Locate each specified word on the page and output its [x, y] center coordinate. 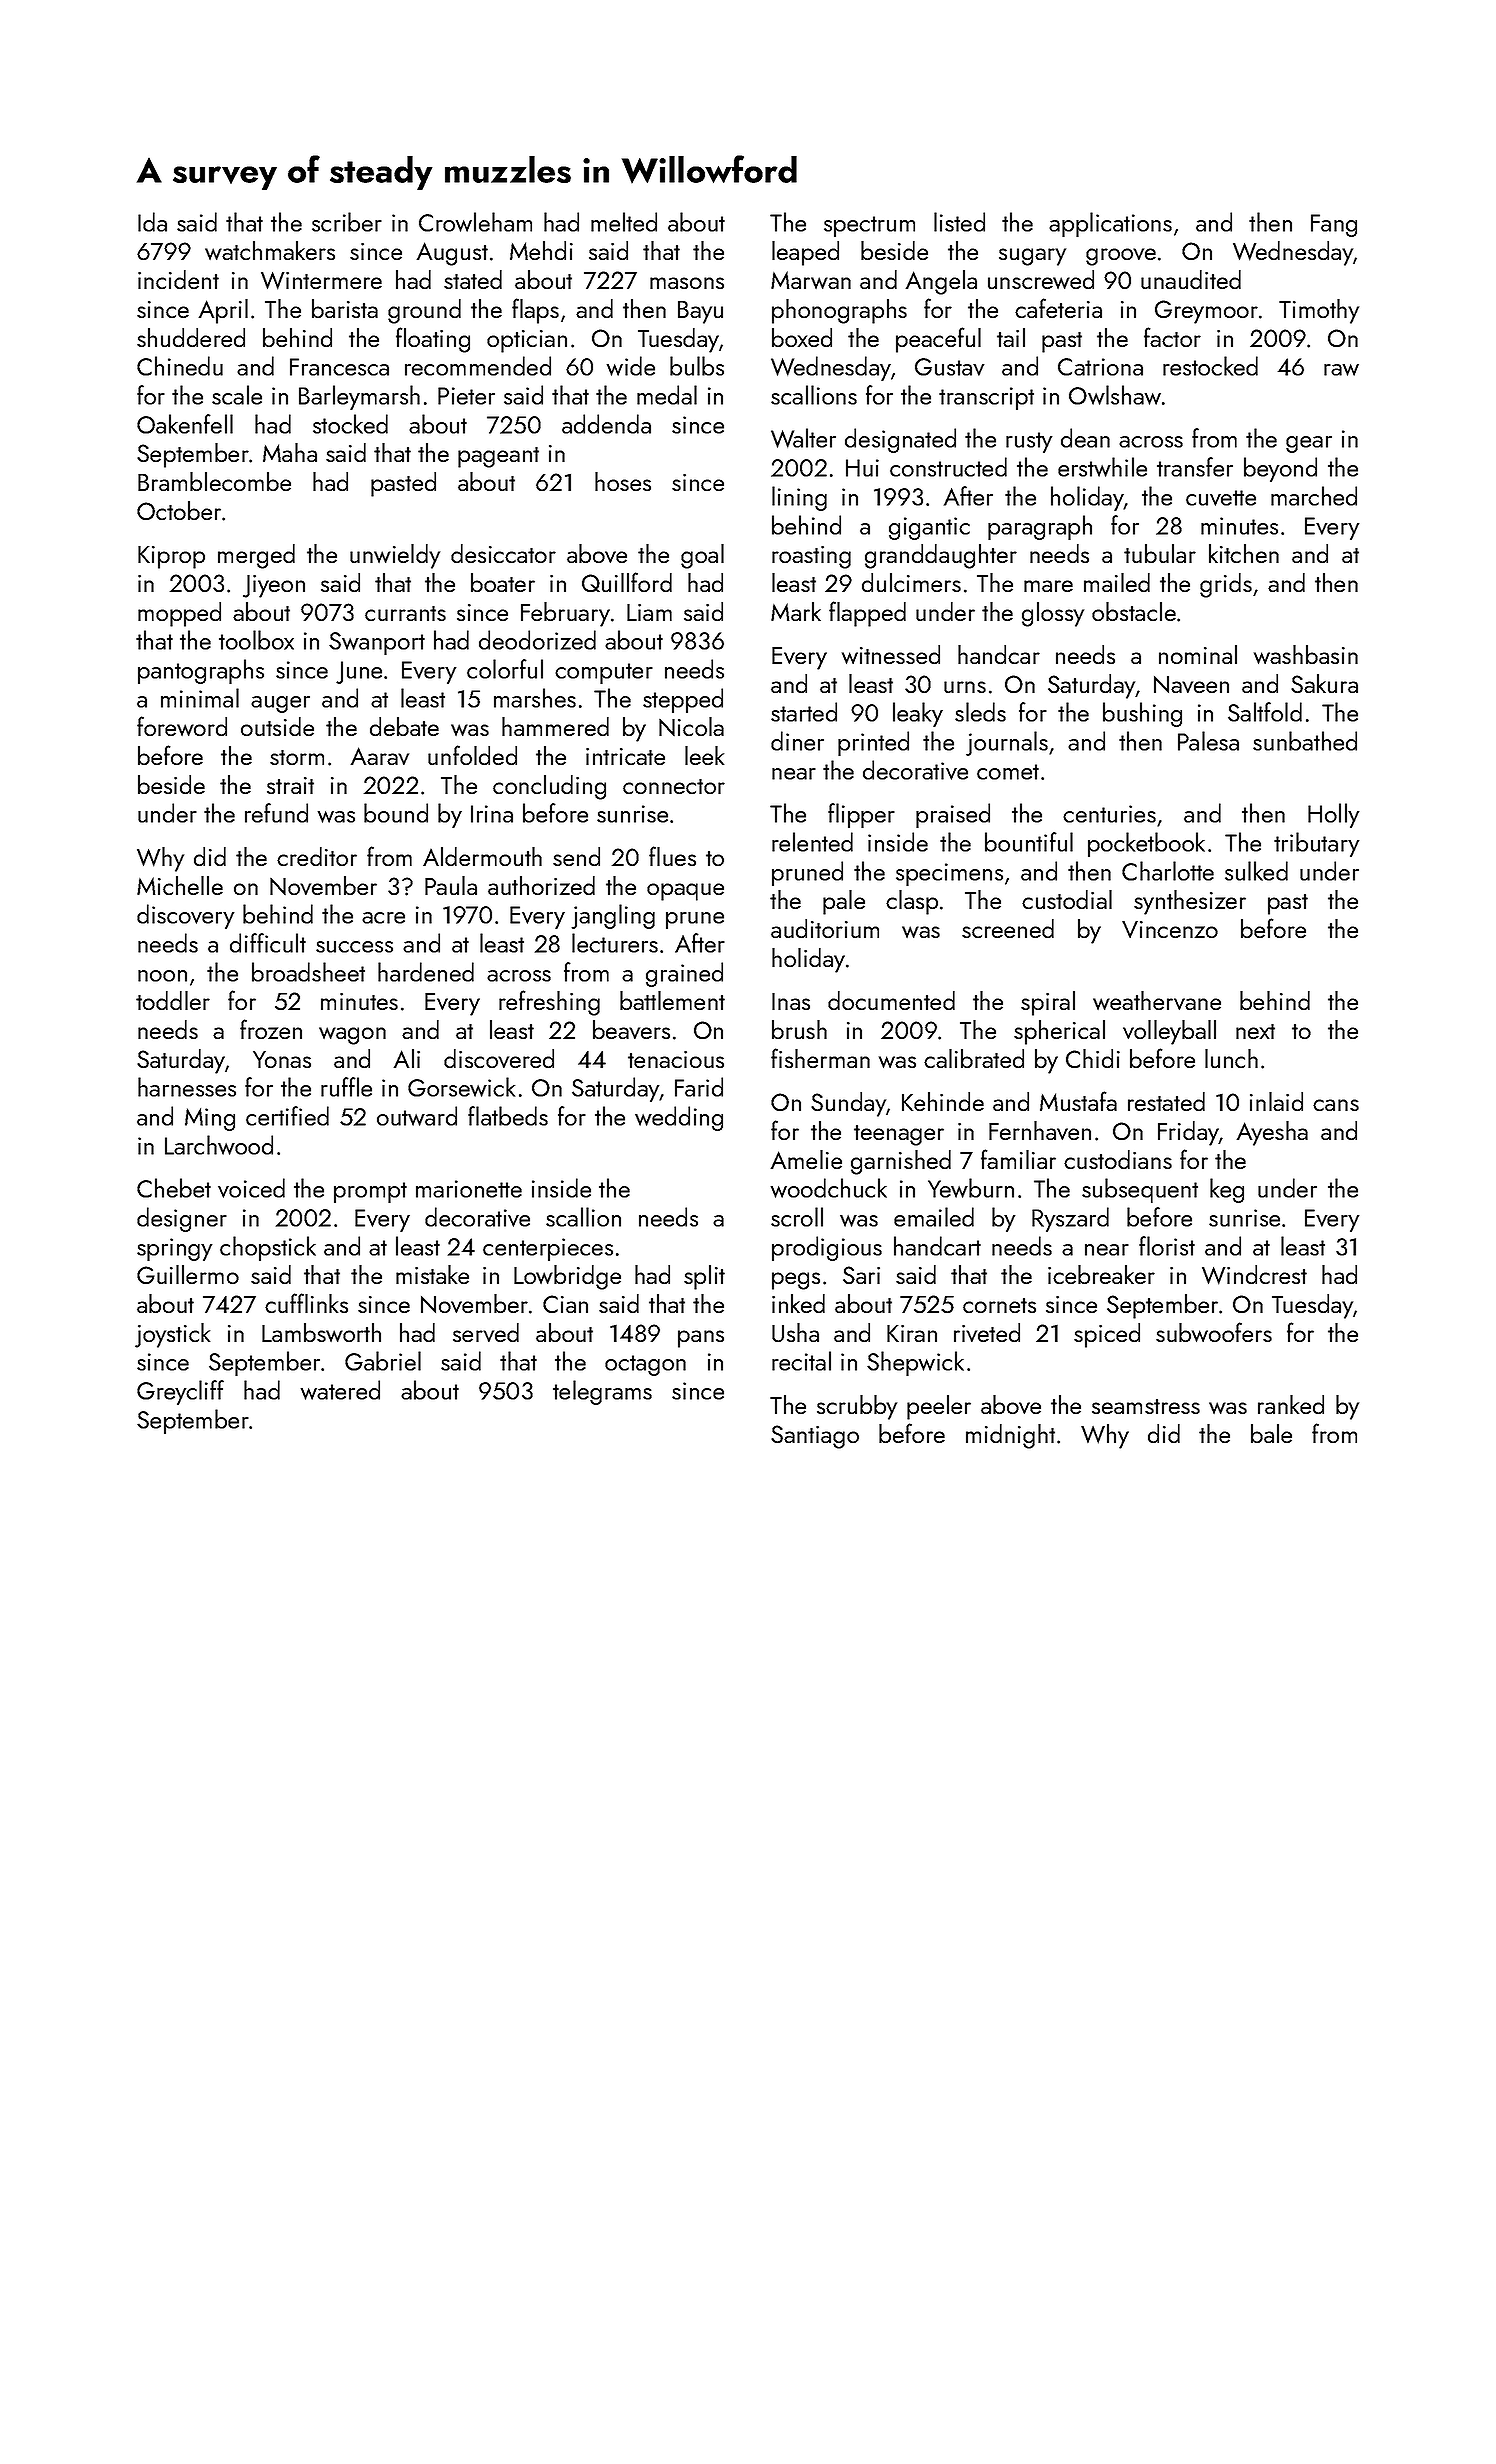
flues [672, 856]
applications [1110, 224]
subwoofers [1214, 1332]
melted [624, 222]
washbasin [1306, 654]
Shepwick [915, 1363]
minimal [200, 698]
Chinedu [180, 366]
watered [340, 1390]
